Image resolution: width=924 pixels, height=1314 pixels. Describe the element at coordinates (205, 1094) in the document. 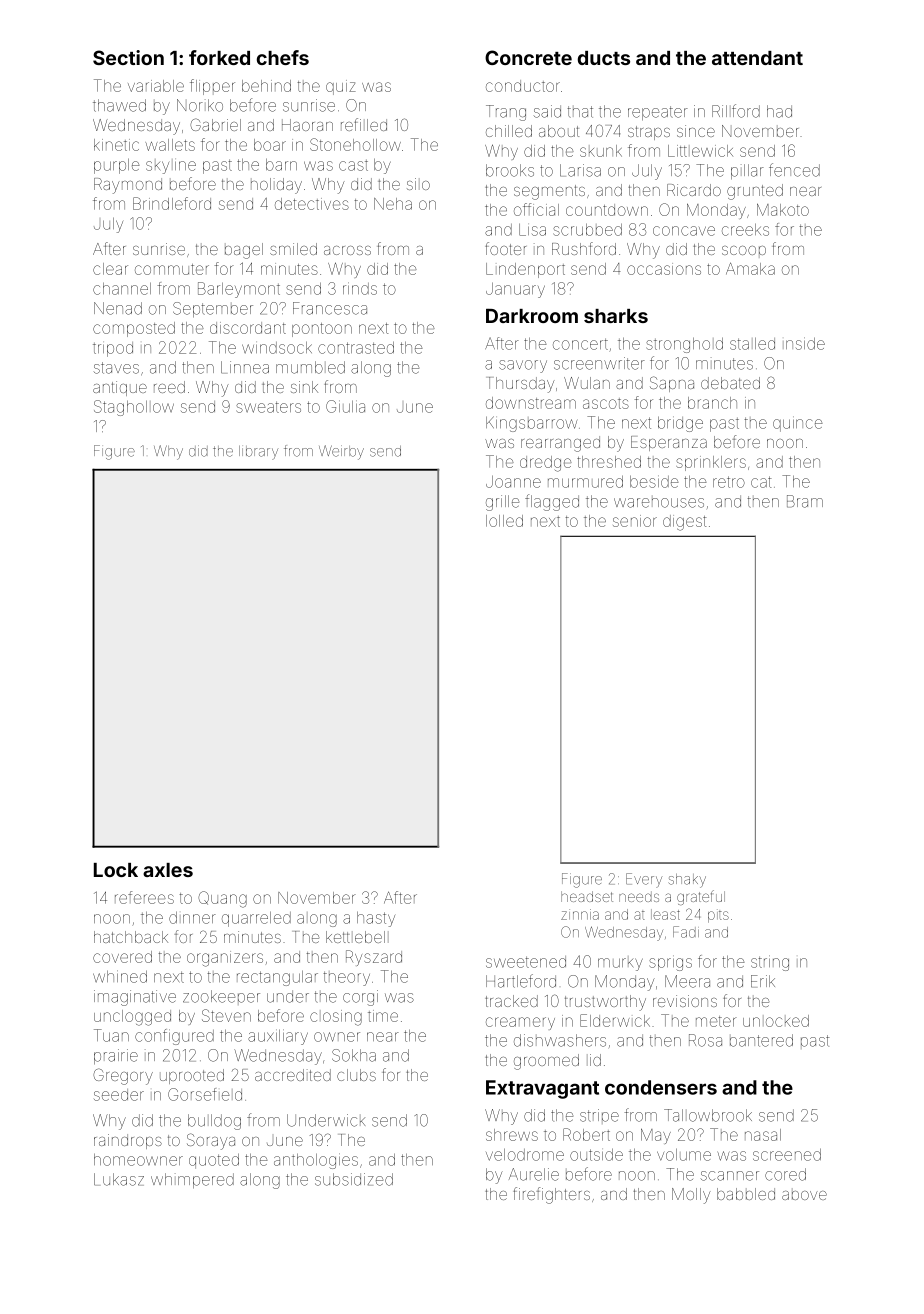

I see `Gorsefield` at that location.
